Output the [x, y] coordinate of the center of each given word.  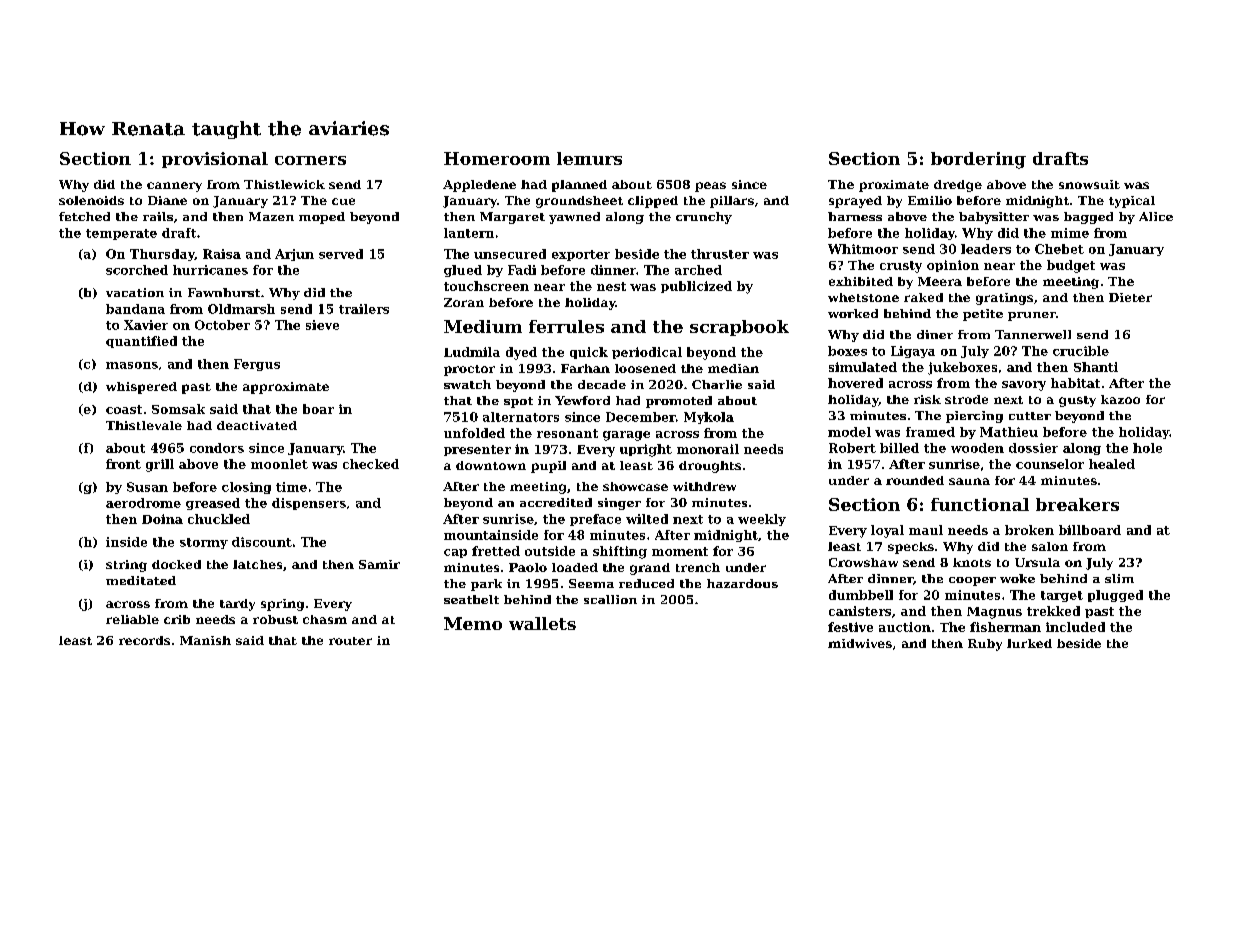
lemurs [589, 158]
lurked [1029, 643]
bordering [978, 160]
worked [853, 313]
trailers [364, 309]
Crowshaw [863, 562]
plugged [1115, 596]
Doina [162, 519]
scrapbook [739, 328]
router [350, 641]
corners [310, 160]
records [144, 640]
